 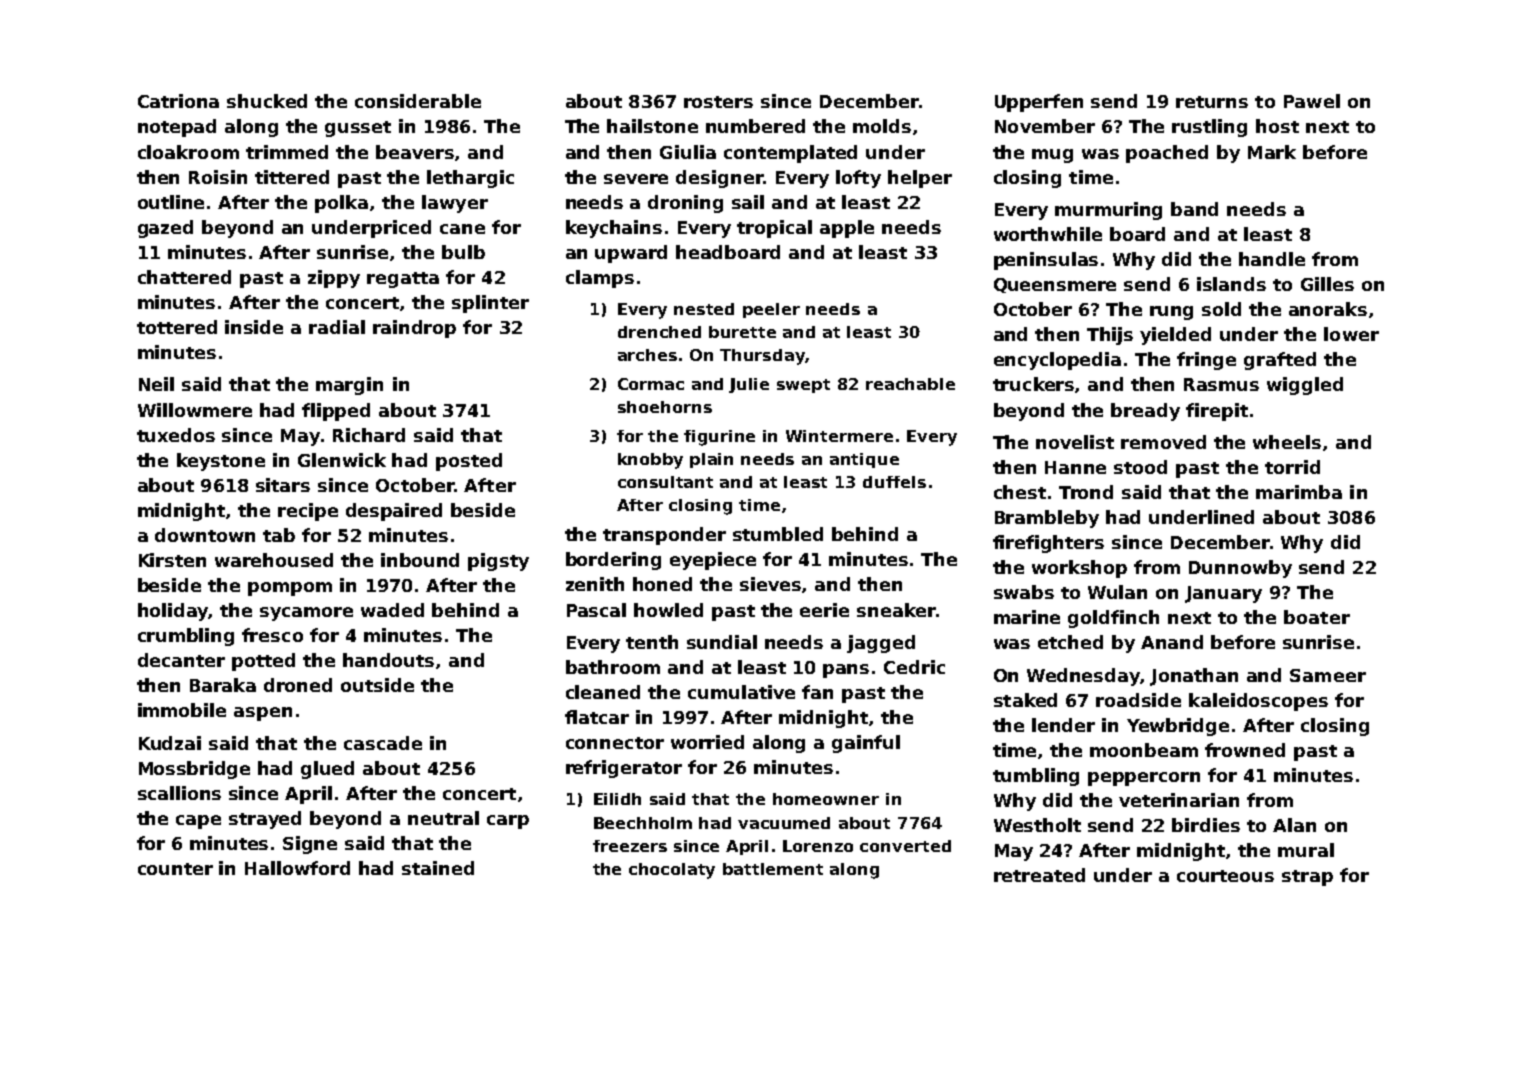 What do you see at coordinates (1194, 209) in the screenshot?
I see `band` at bounding box center [1194, 209].
